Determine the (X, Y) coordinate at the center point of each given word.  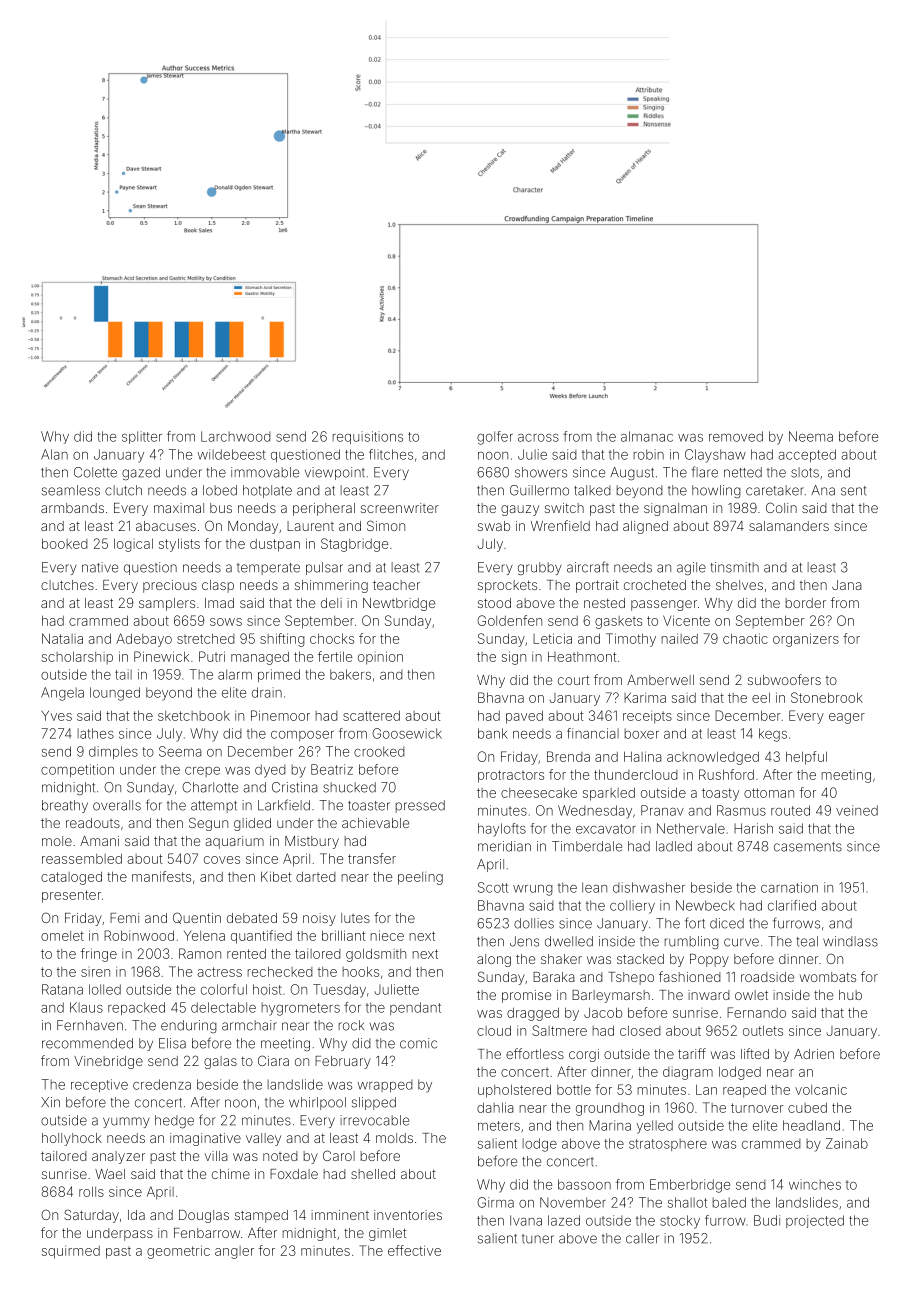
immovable (265, 472)
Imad (219, 603)
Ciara (273, 1060)
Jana (847, 585)
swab (494, 526)
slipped (374, 1103)
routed (790, 810)
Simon (386, 525)
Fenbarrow (207, 1233)
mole (57, 841)
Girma (495, 1202)
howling (716, 491)
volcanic (821, 1089)
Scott (493, 887)
